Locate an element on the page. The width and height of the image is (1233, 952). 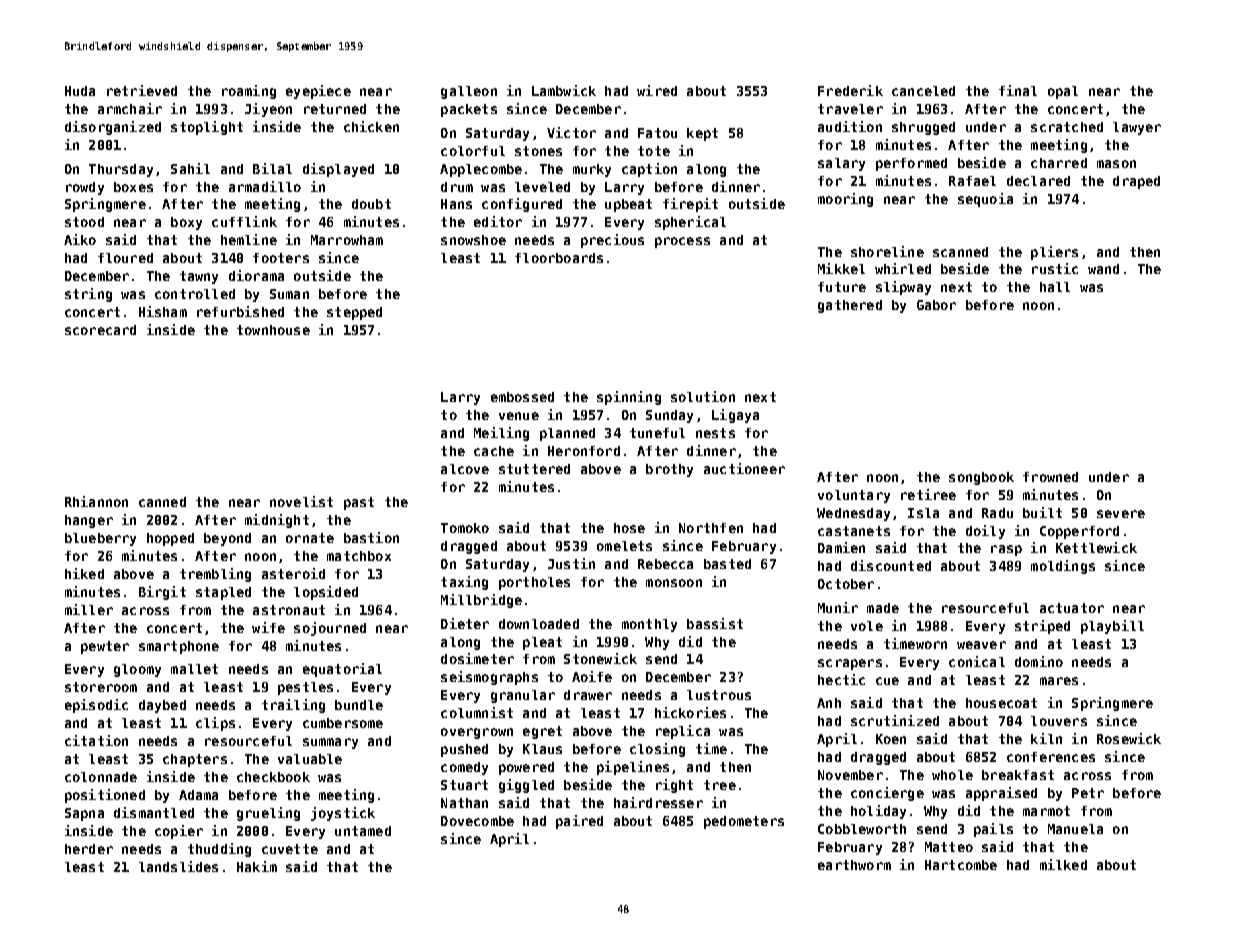
wired is located at coordinates (657, 90).
